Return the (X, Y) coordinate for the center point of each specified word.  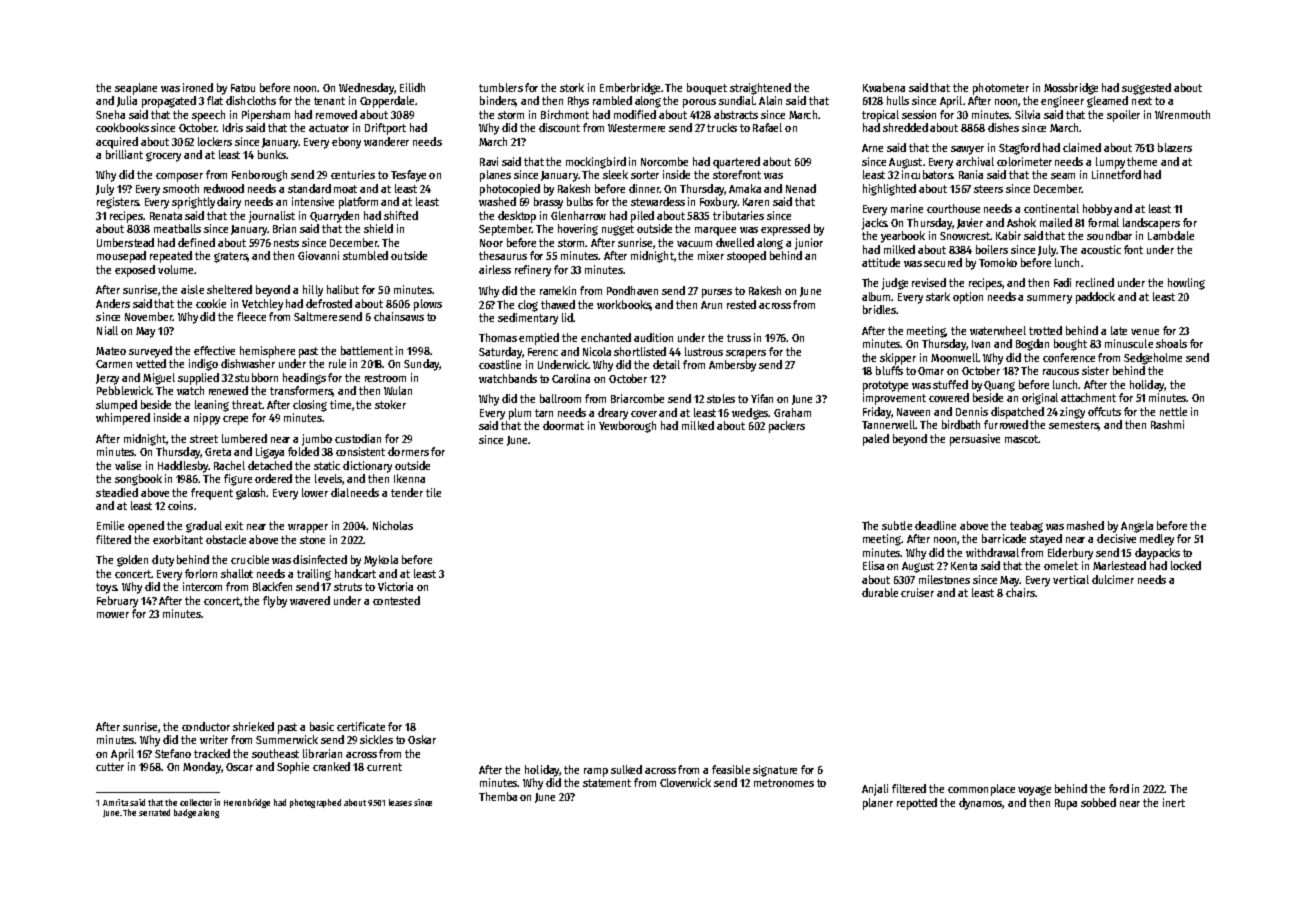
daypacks (1157, 554)
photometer (1001, 89)
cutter (110, 767)
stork (572, 87)
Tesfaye (408, 176)
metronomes (784, 783)
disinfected (320, 559)
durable (880, 592)
